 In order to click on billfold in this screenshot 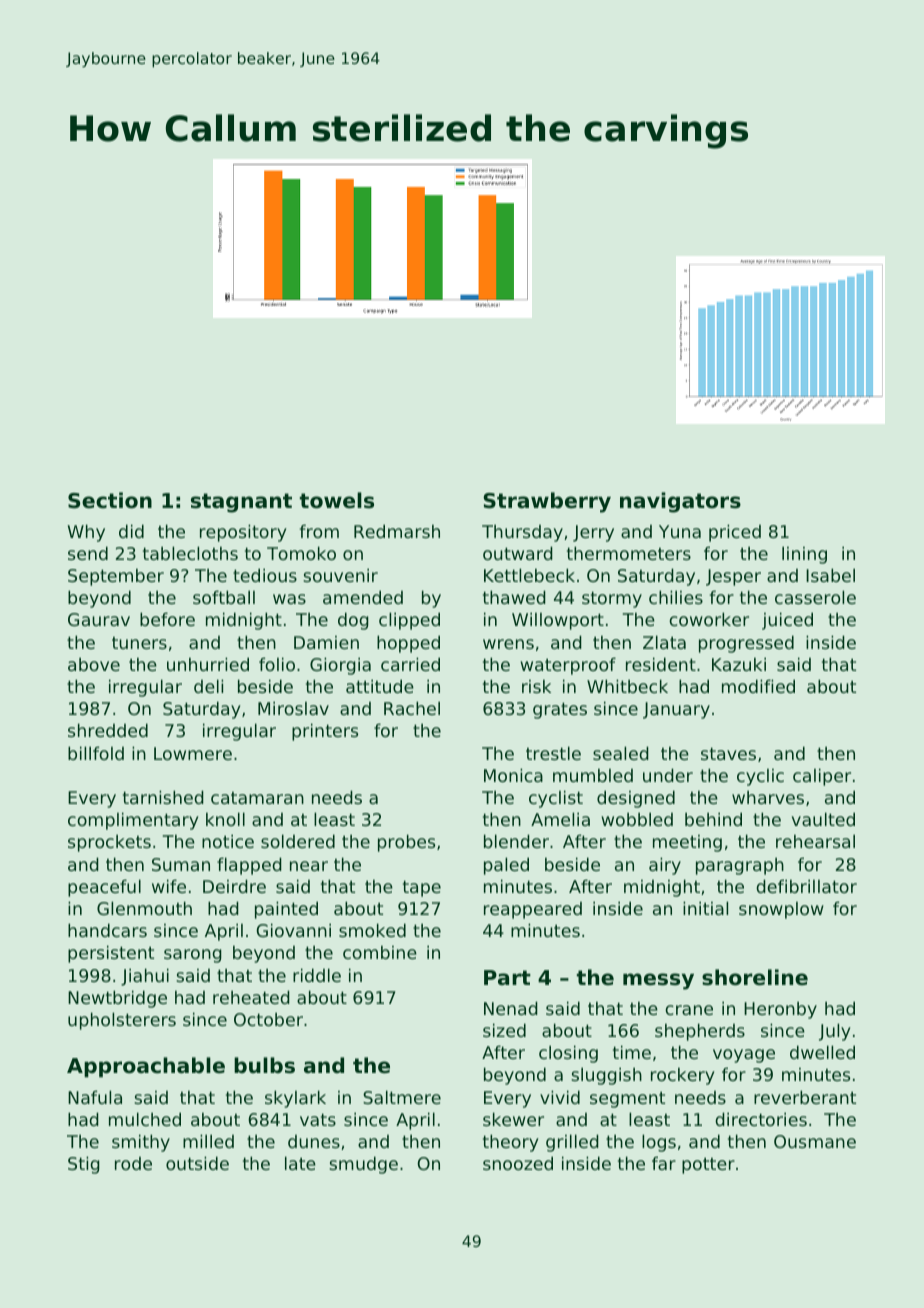, I will do `click(96, 753)`.
